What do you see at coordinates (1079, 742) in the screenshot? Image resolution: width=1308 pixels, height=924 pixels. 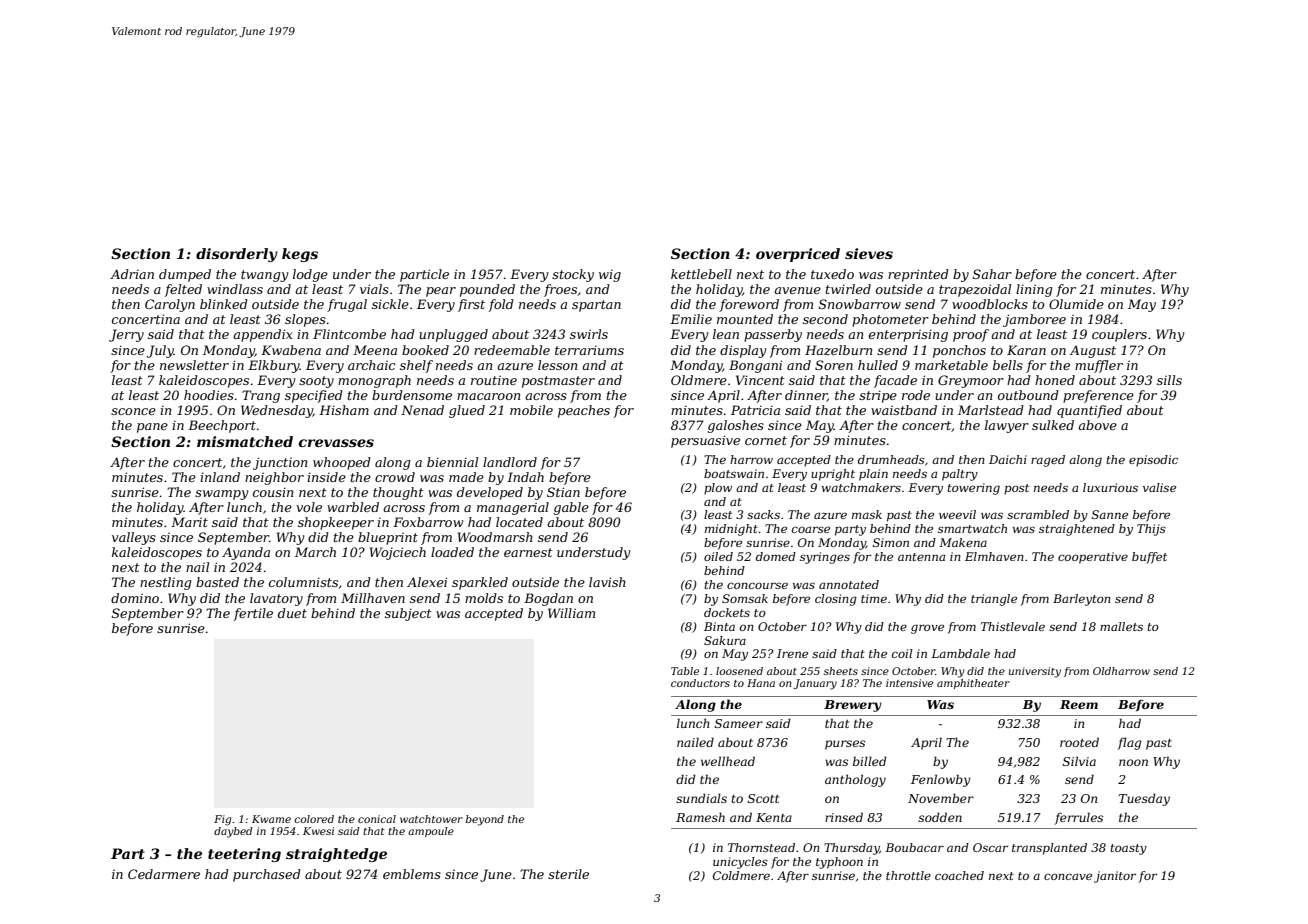 I see `rooted` at bounding box center [1079, 742].
